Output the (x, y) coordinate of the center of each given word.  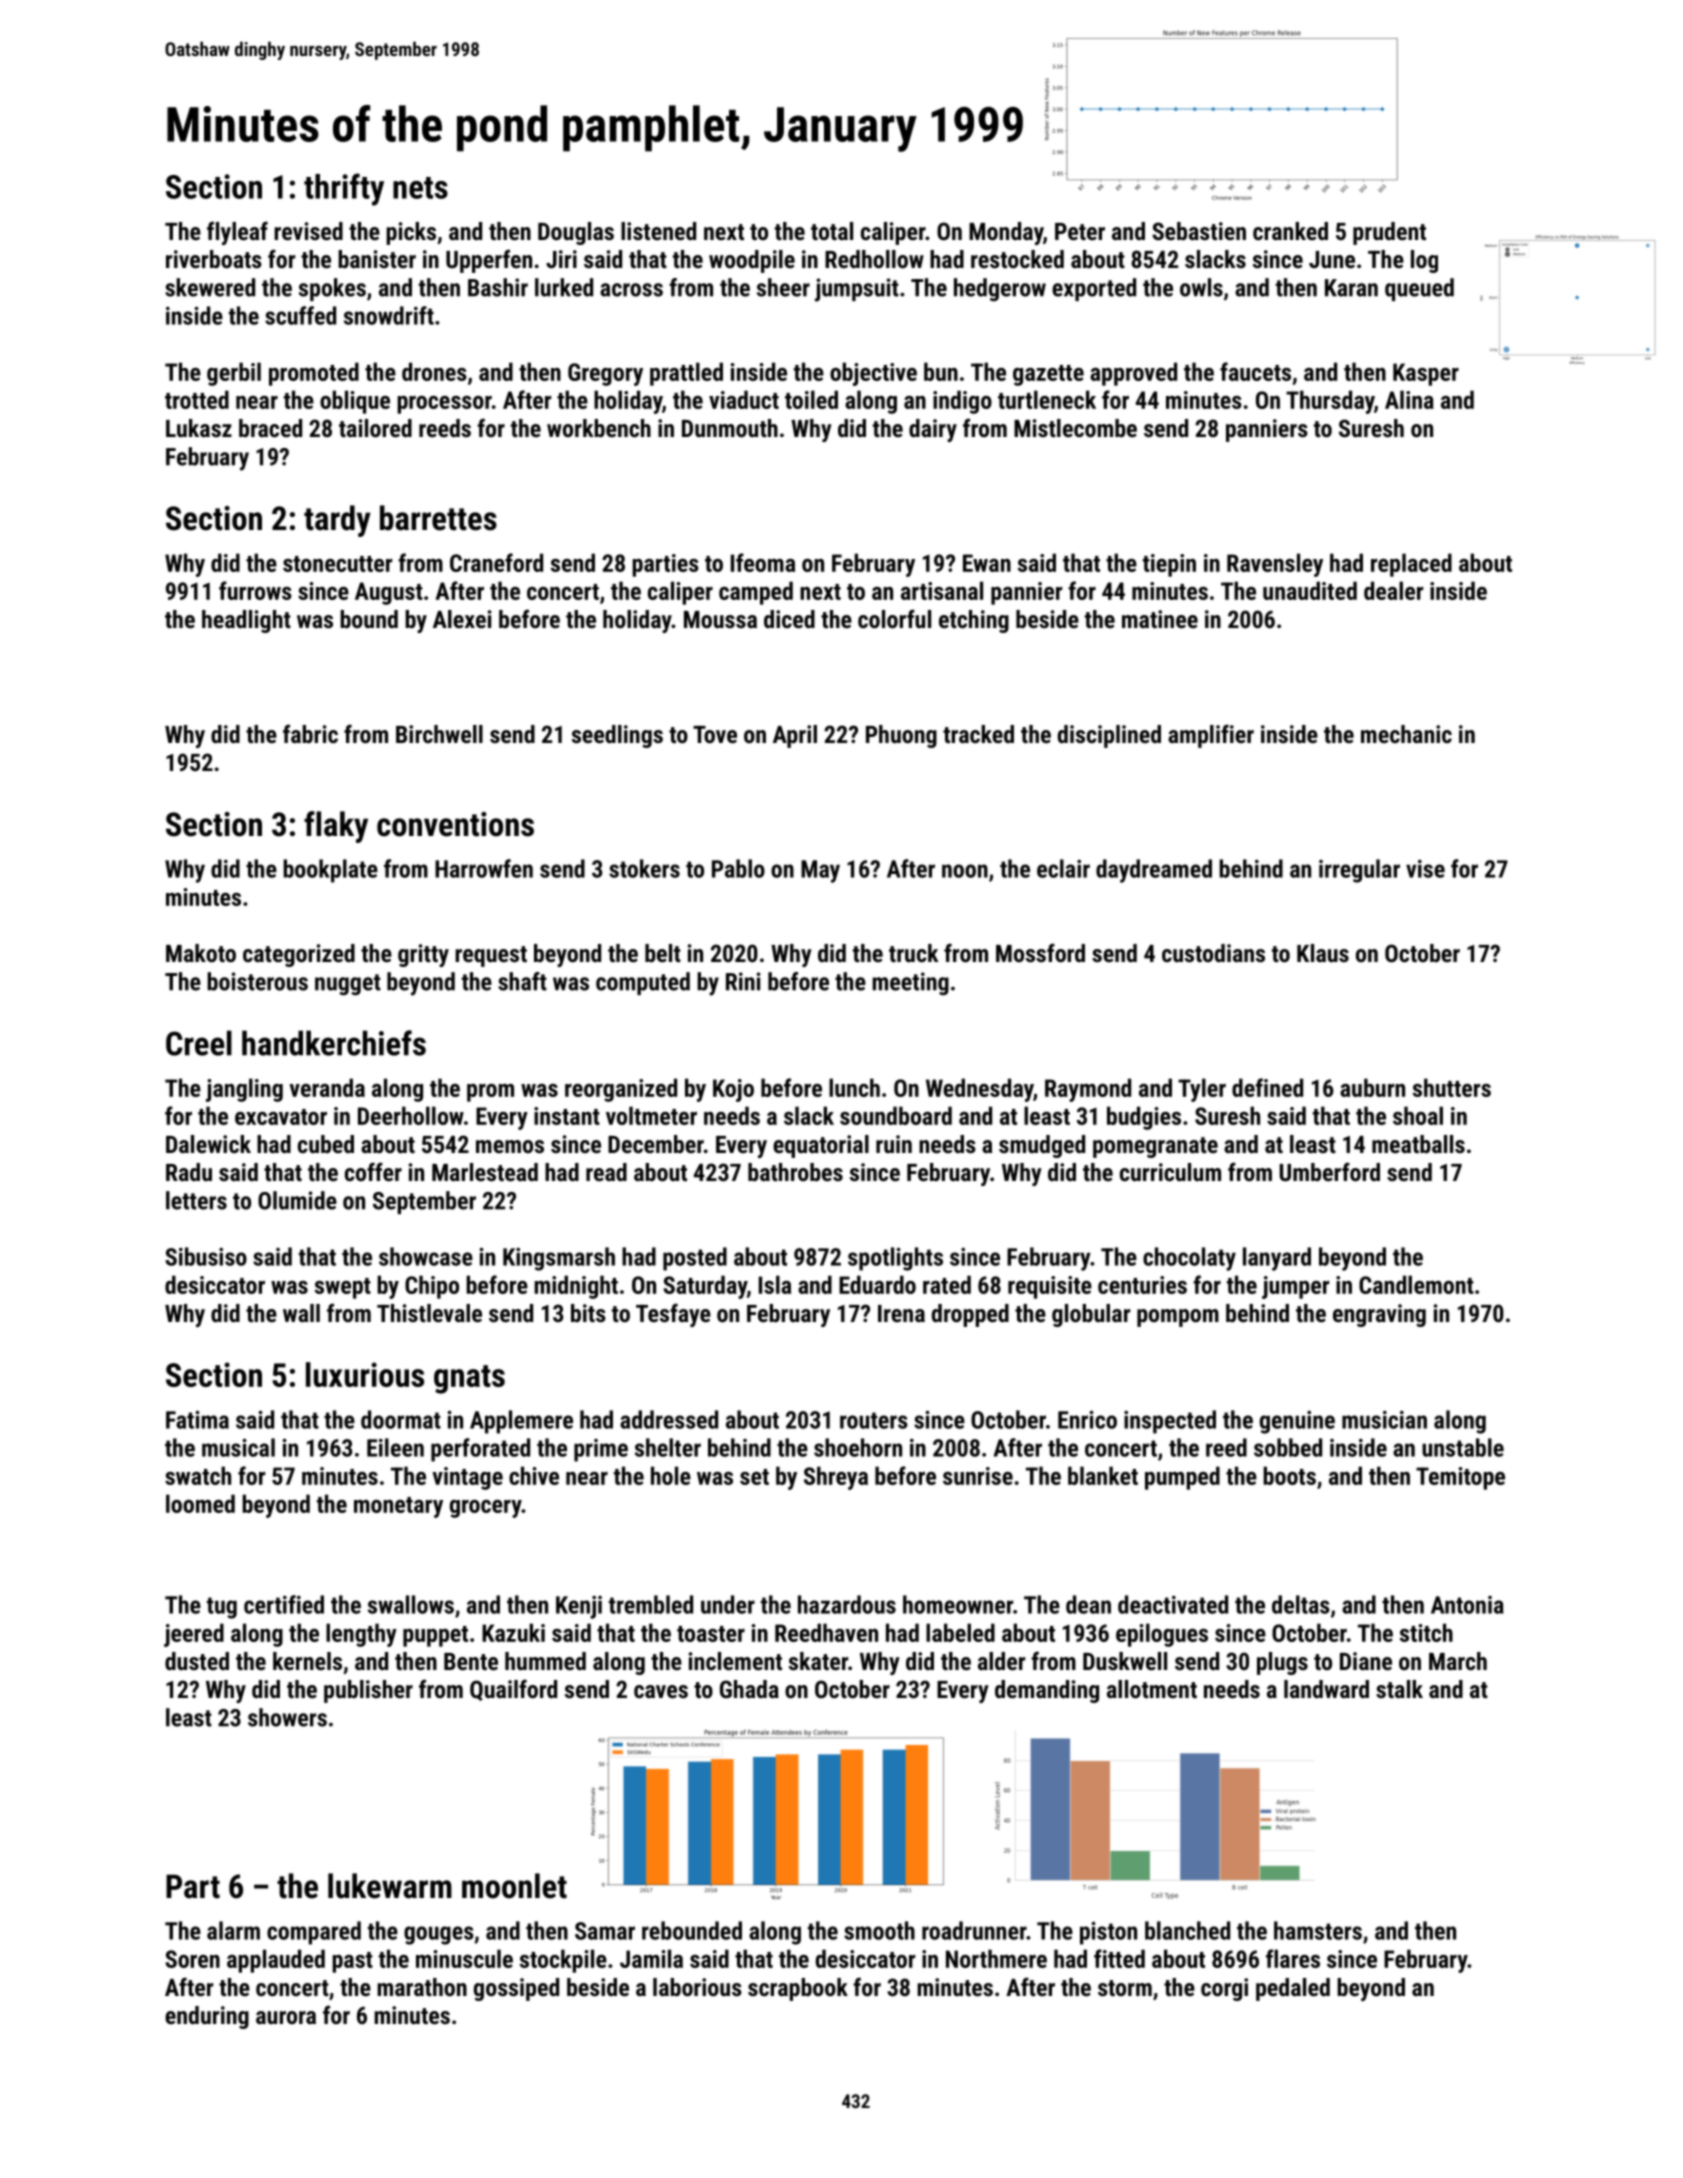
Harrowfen (484, 868)
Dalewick (208, 1144)
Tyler (1202, 1090)
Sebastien (1199, 231)
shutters (1452, 1087)
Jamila (651, 1958)
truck (914, 953)
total (832, 231)
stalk (1399, 1689)
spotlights (895, 1259)
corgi (1224, 1989)
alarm (233, 1930)
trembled (651, 1604)
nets (420, 188)
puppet (435, 1636)
